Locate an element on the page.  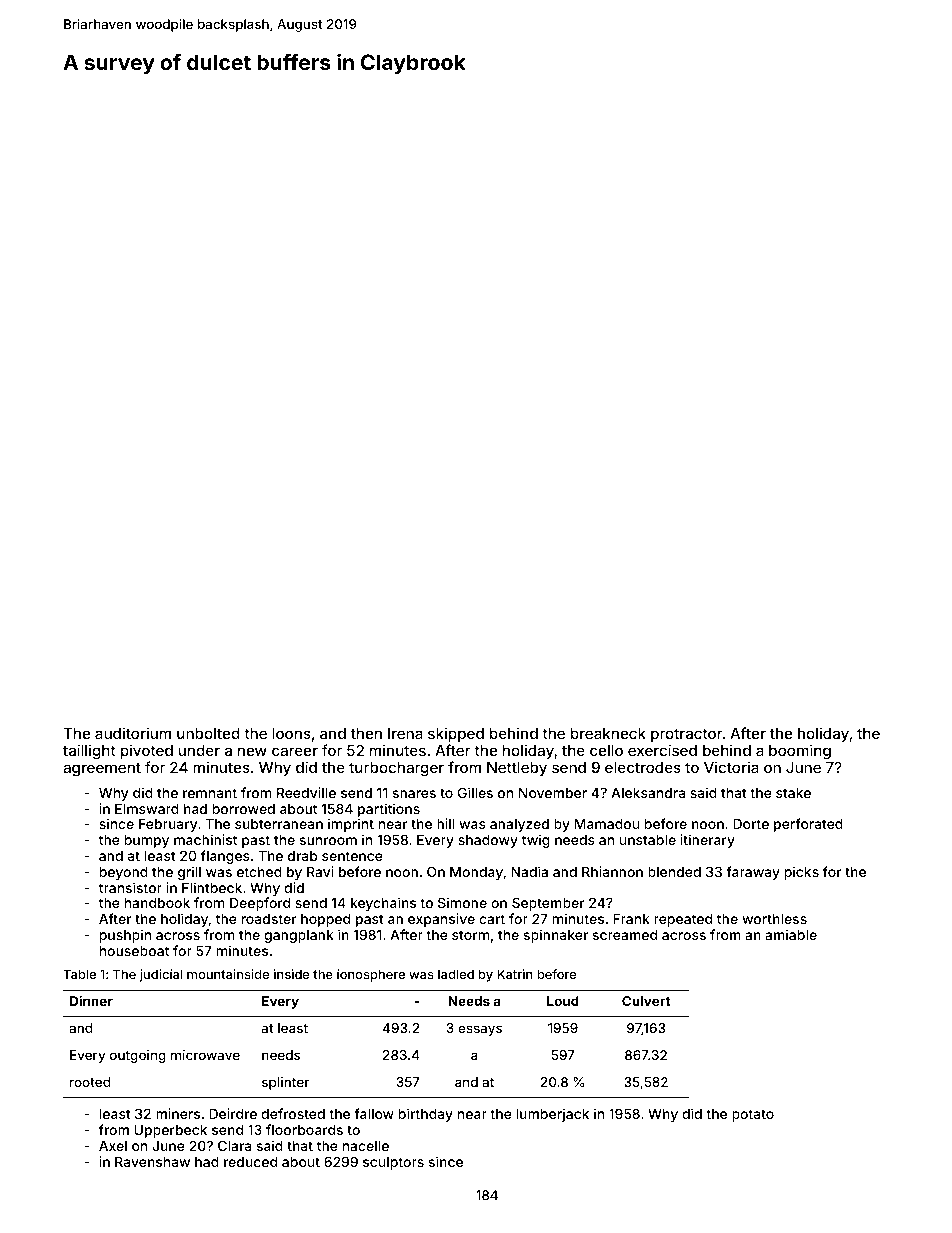
then is located at coordinates (366, 733).
